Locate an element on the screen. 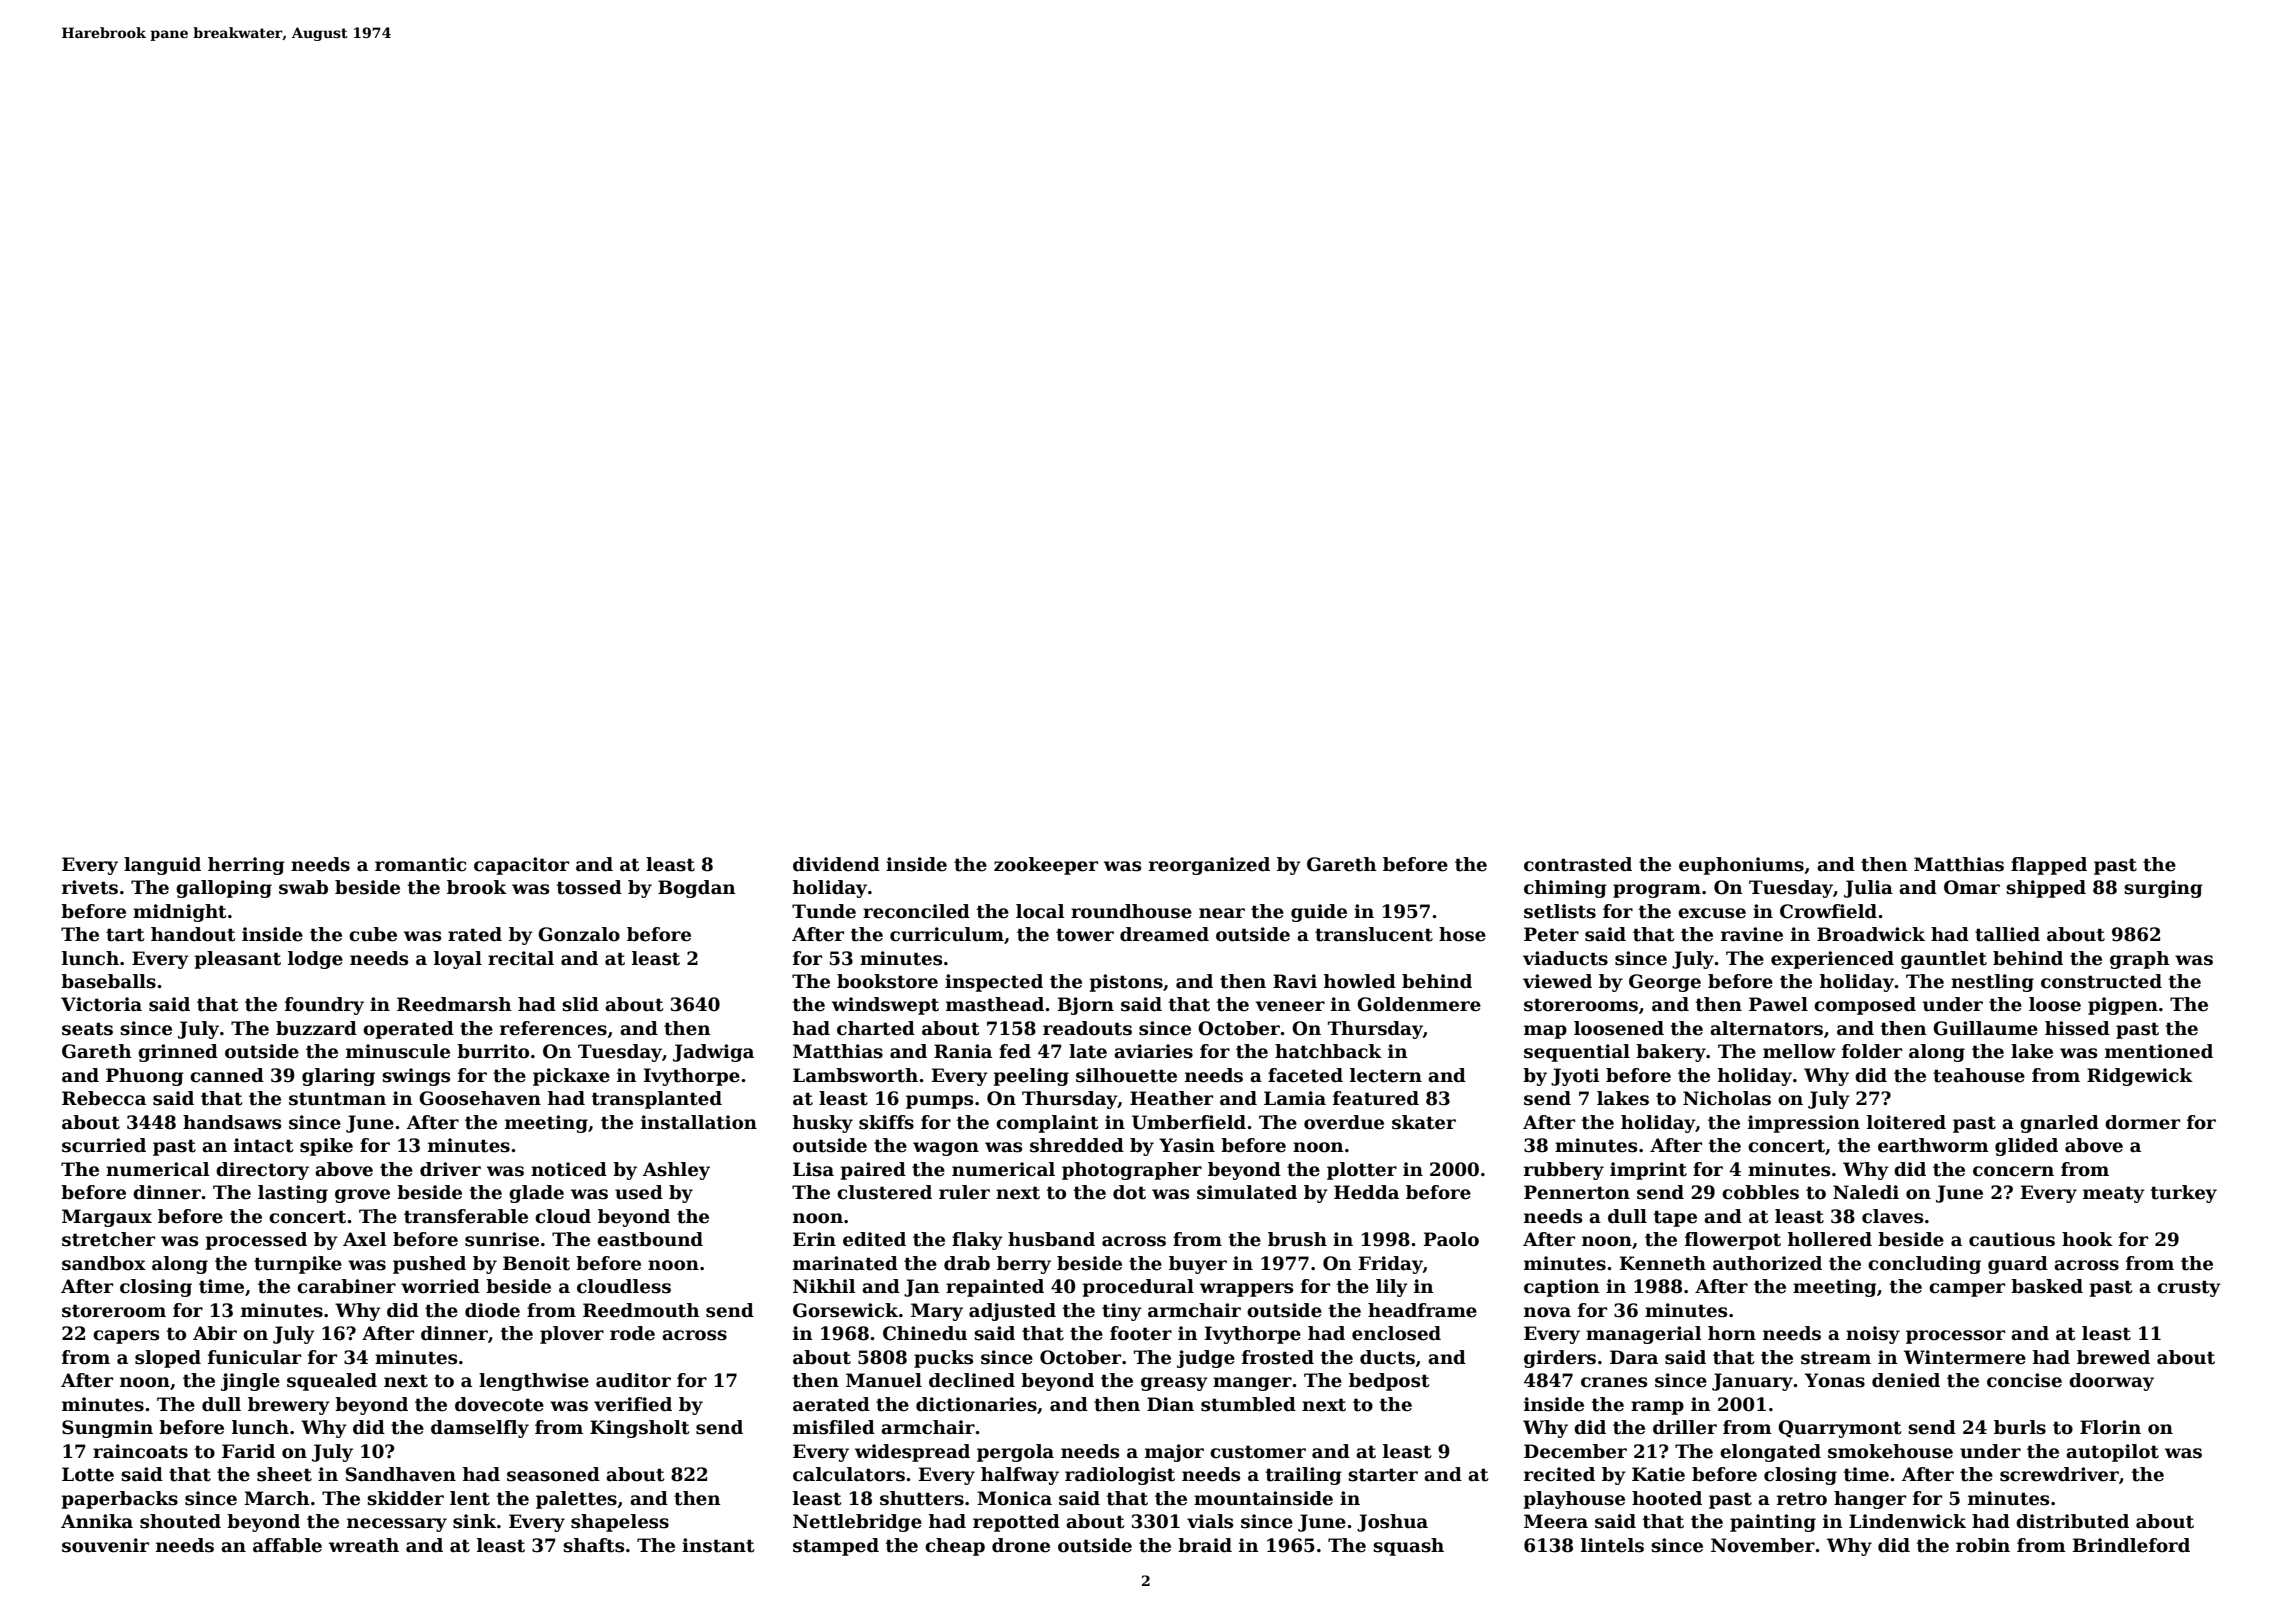 Image resolution: width=2282 pixels, height=1614 pixels. stamped is located at coordinates (836, 1547).
